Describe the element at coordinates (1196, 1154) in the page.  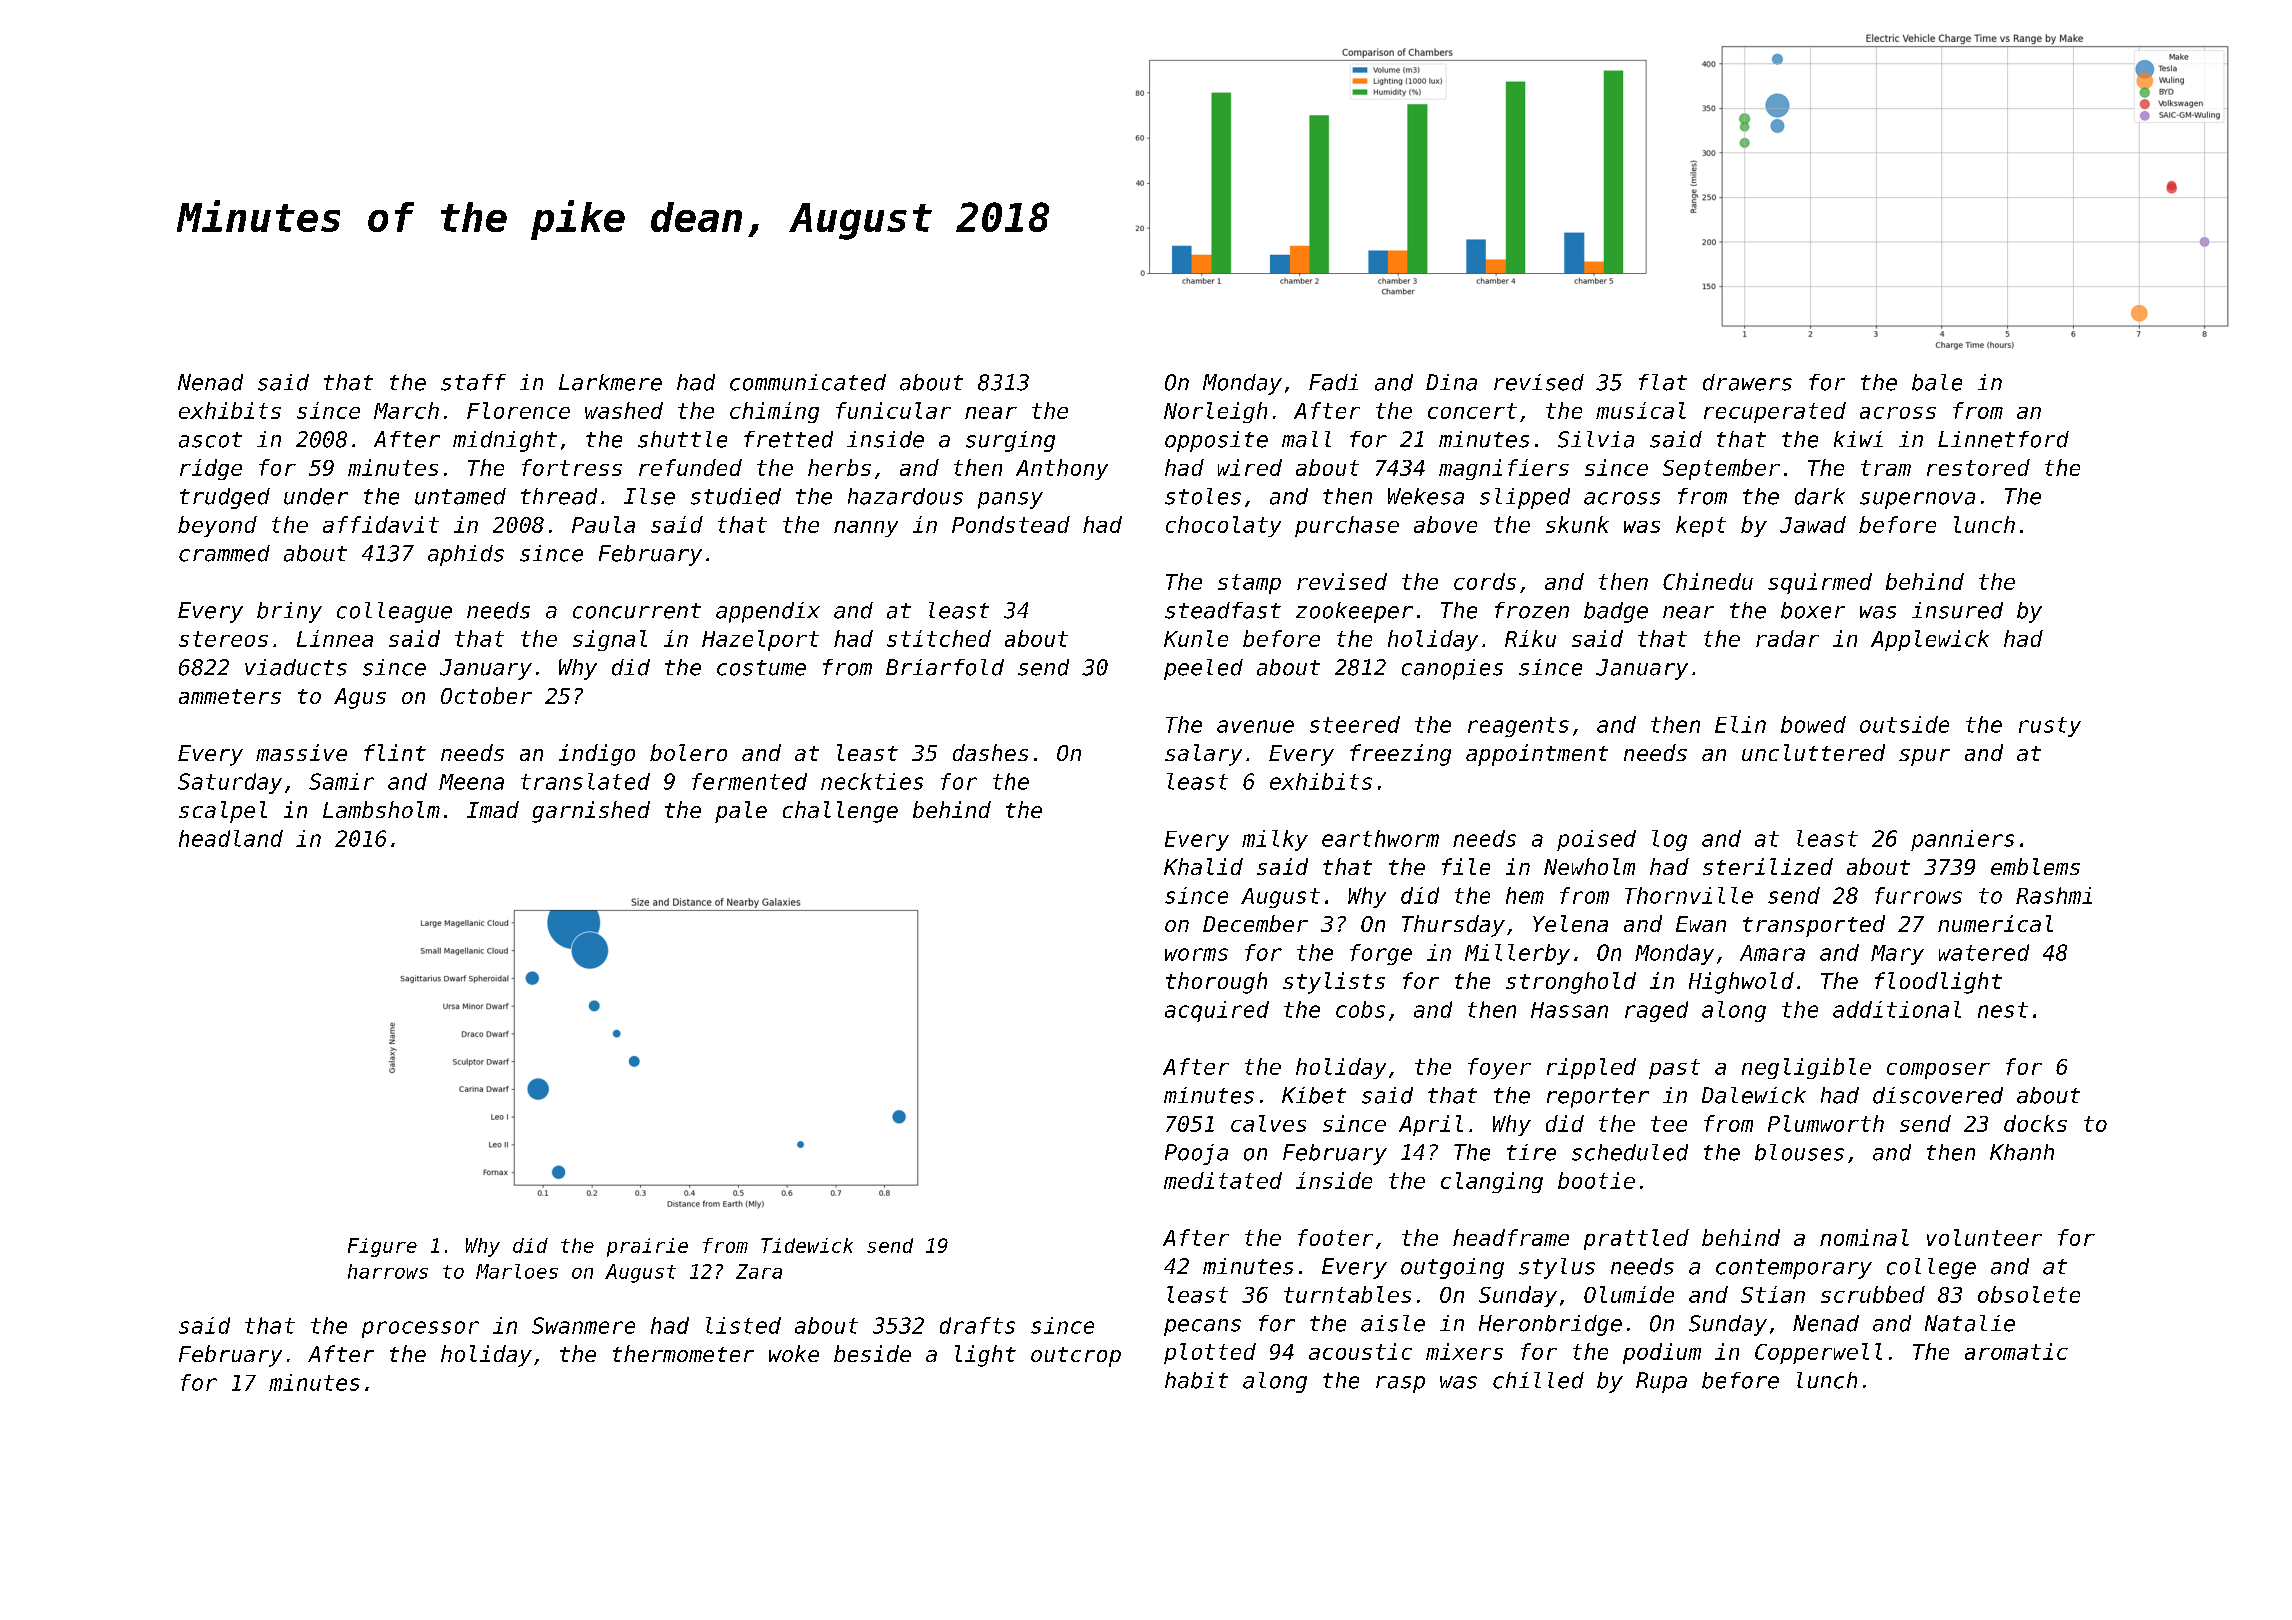
I see `Pooja` at that location.
